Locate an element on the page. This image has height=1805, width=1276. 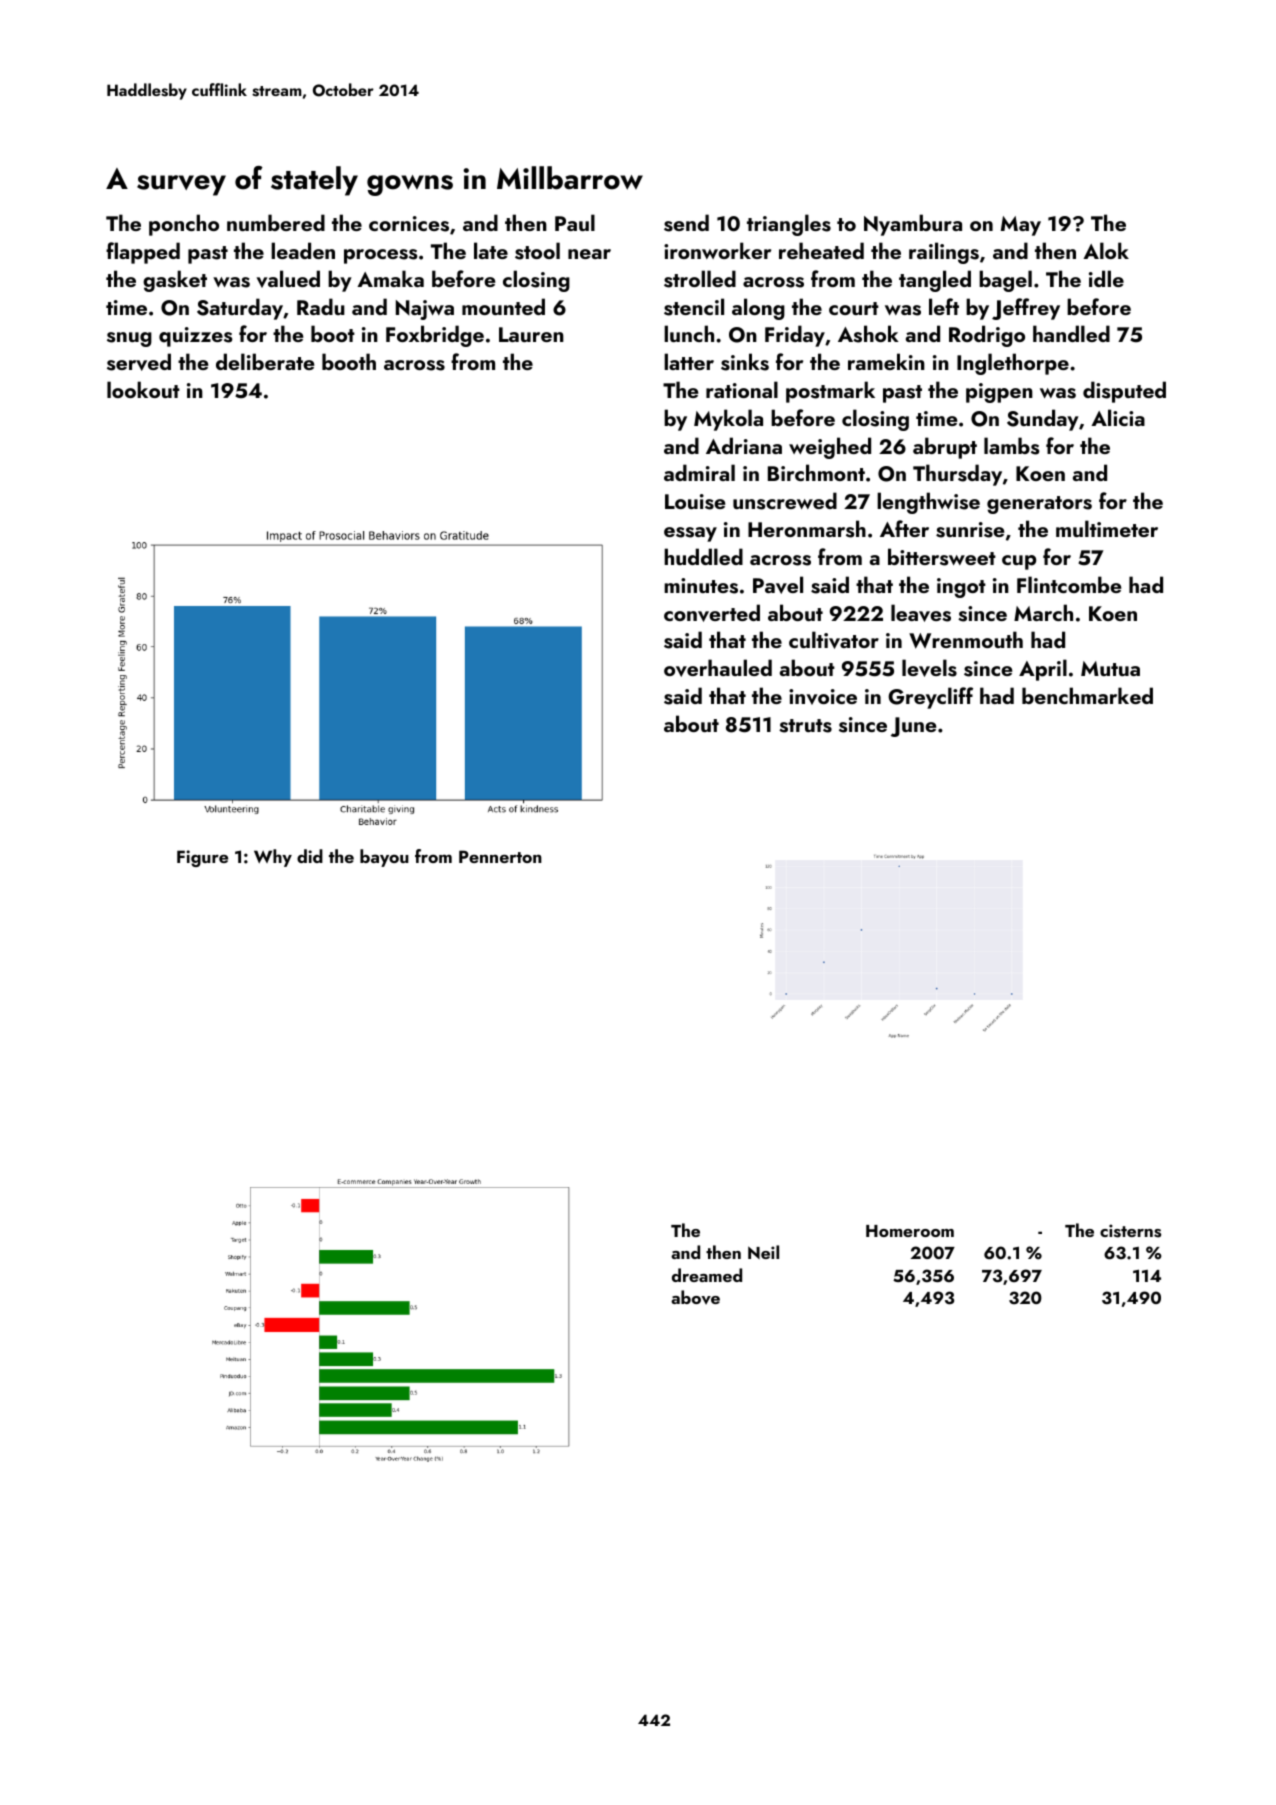
Homeroom is located at coordinates (910, 1231).
